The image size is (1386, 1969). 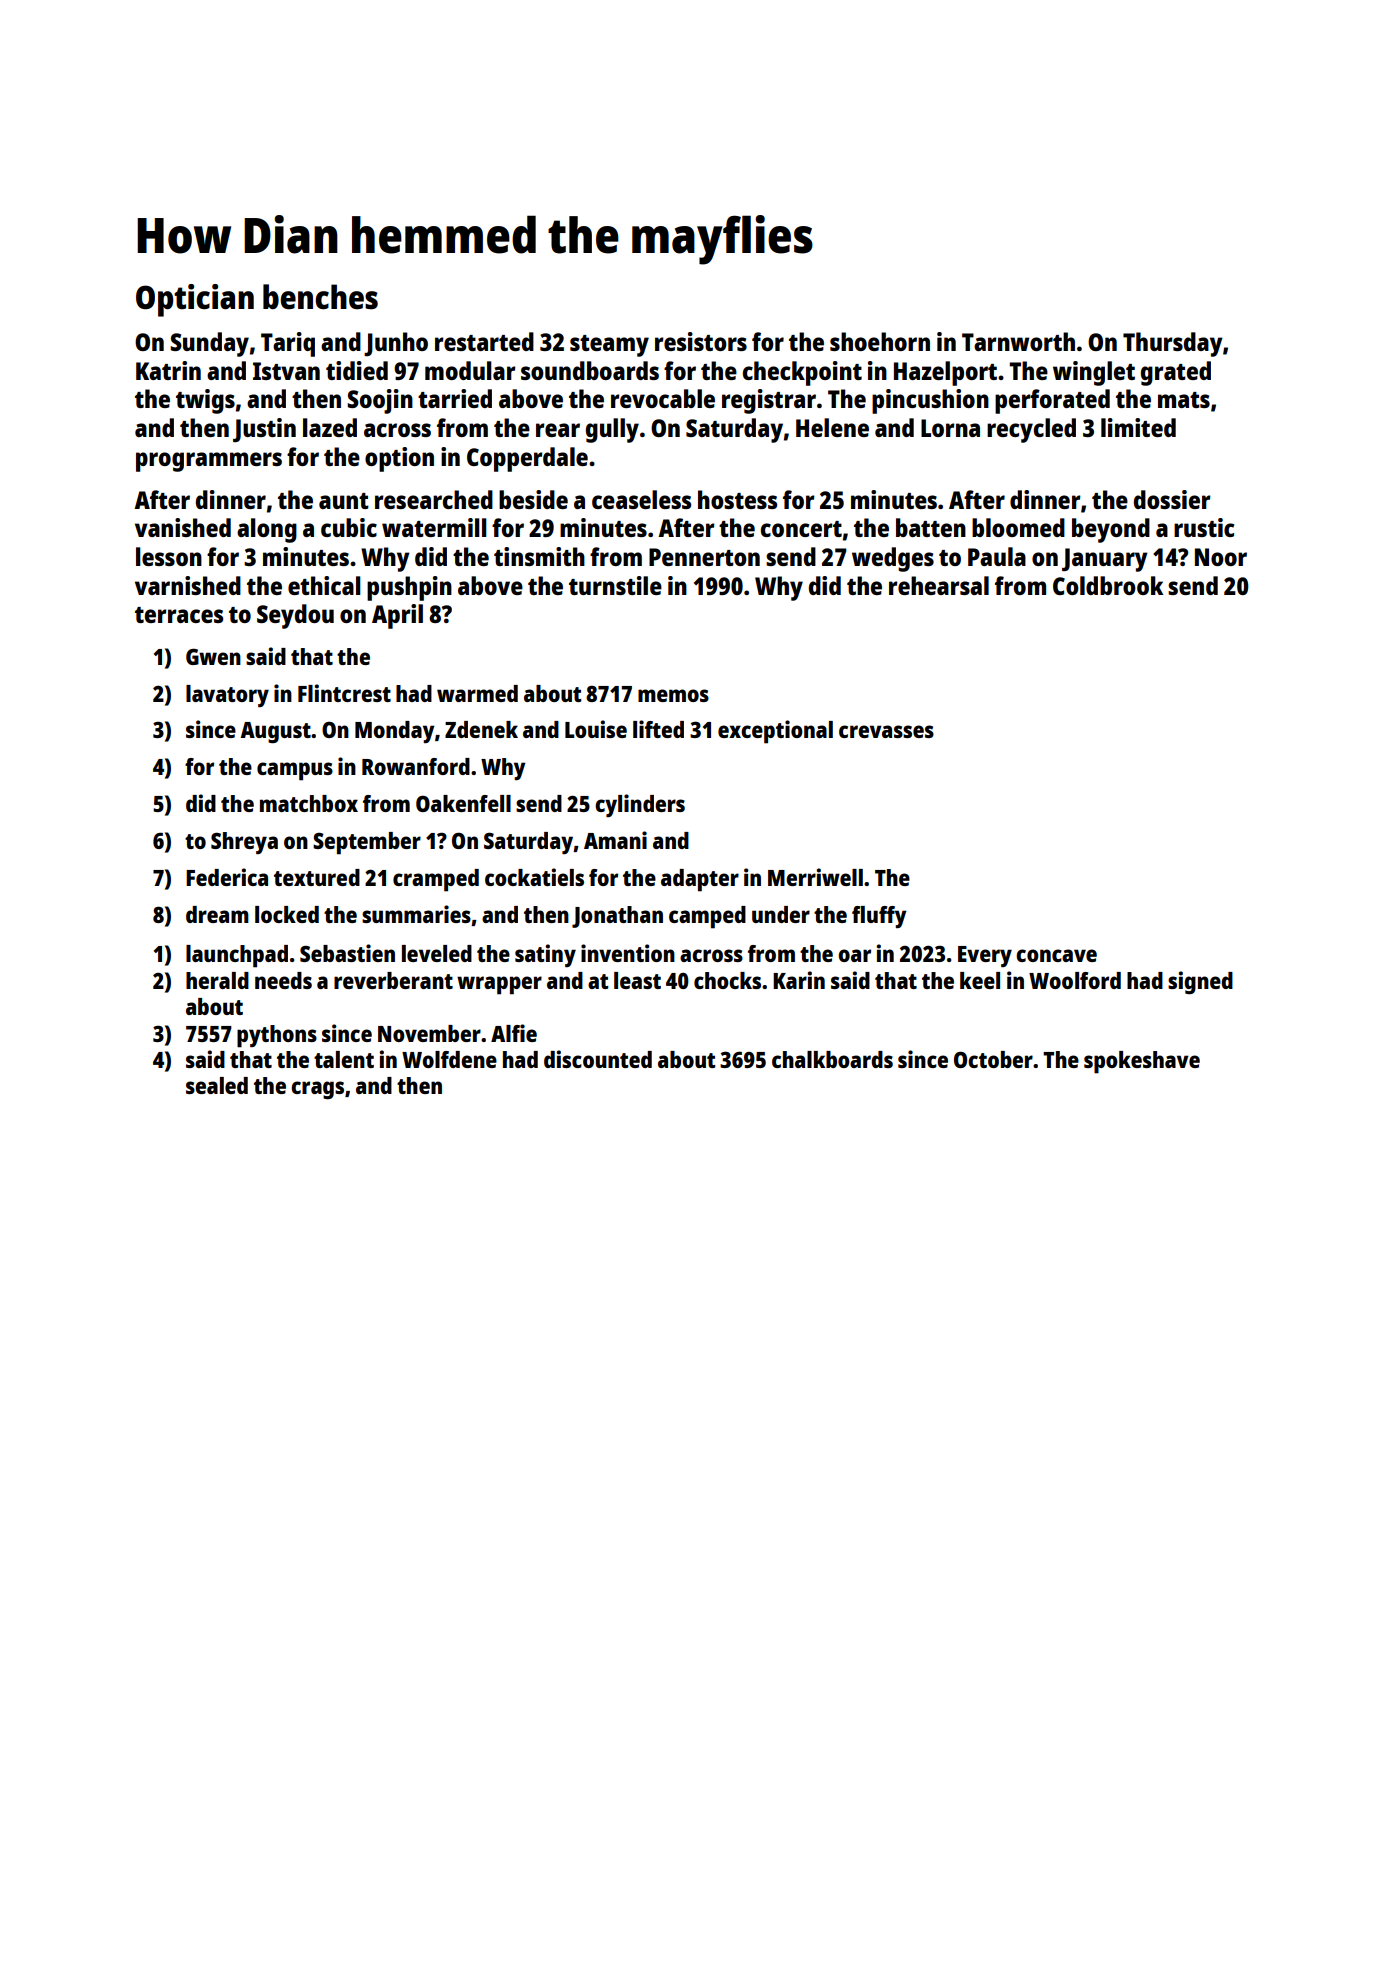 I want to click on dossier, so click(x=1172, y=499).
